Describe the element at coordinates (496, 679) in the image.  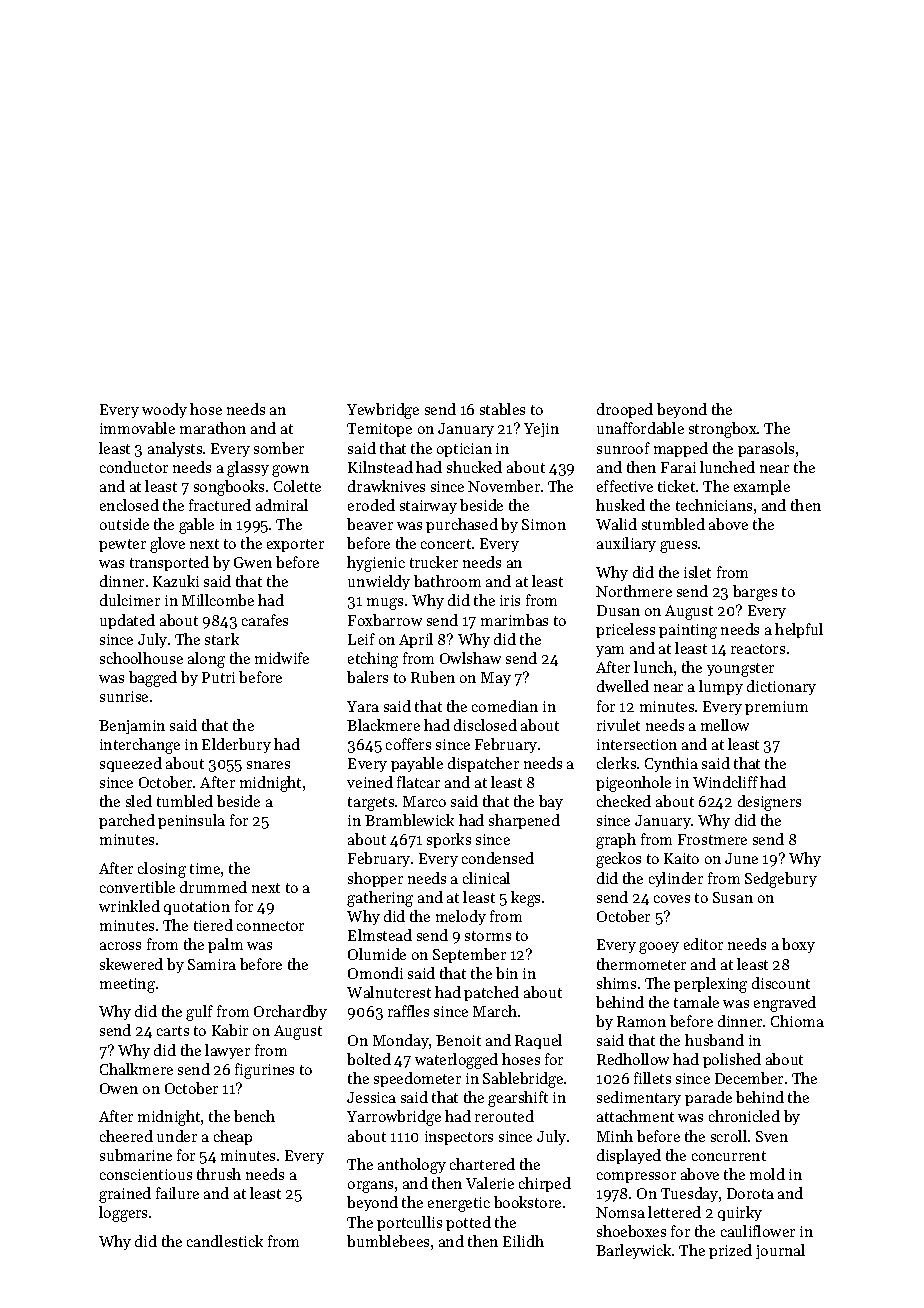
I see `May` at that location.
